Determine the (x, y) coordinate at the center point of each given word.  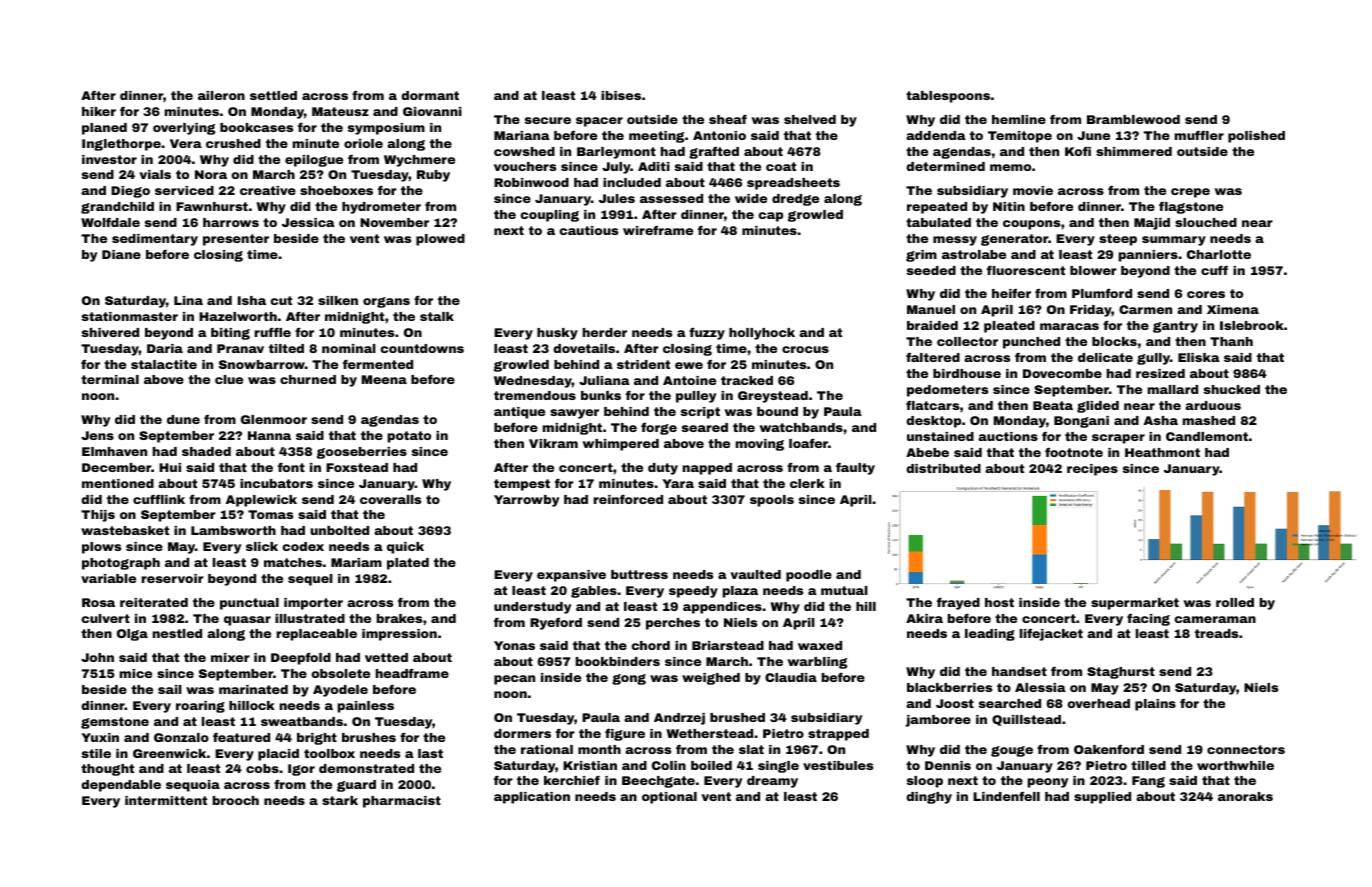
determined (945, 166)
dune (183, 419)
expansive (571, 576)
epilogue (314, 161)
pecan (514, 680)
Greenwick (169, 753)
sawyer (574, 414)
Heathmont (1162, 452)
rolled (1235, 602)
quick (405, 548)
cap (770, 217)
